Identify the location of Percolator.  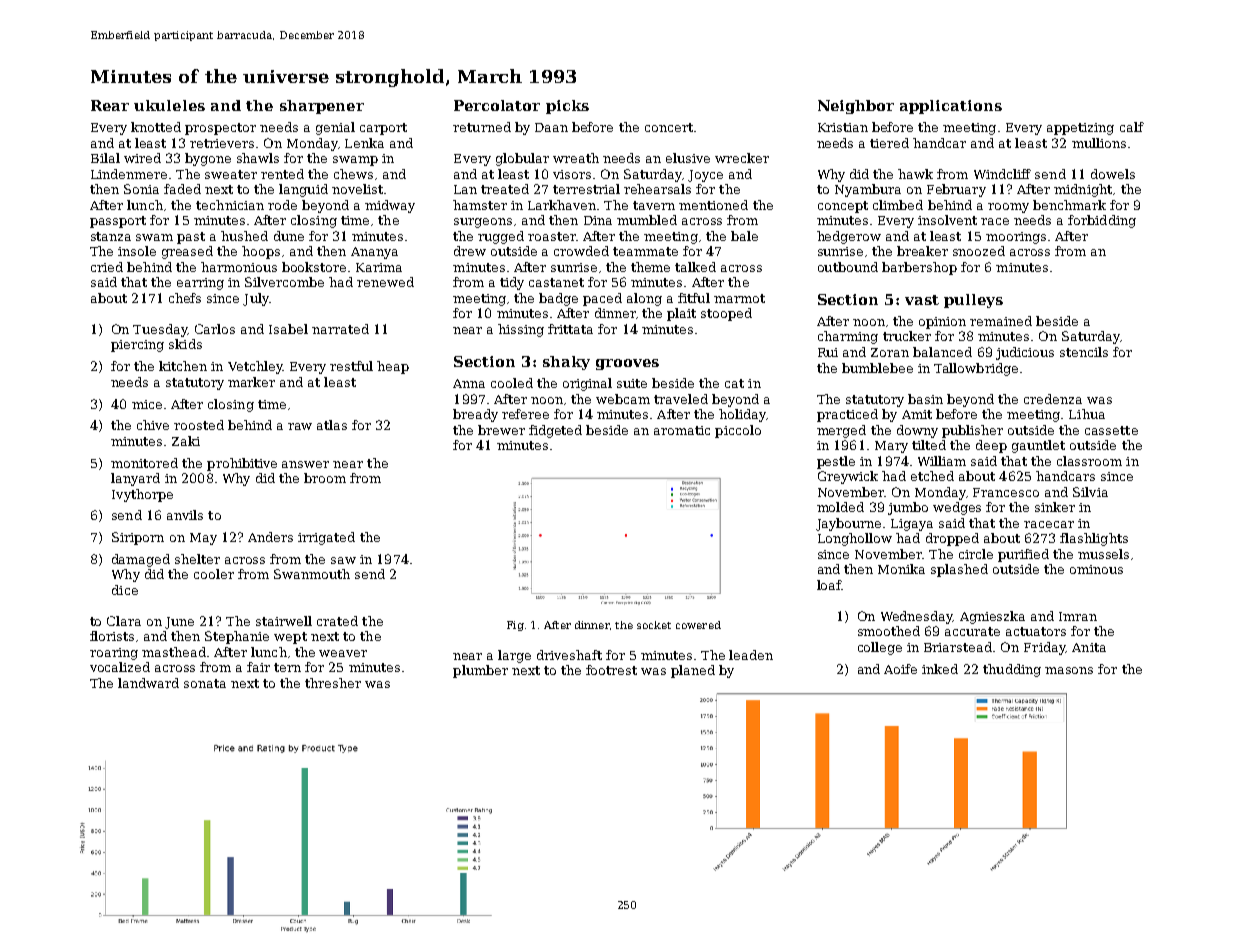
(497, 105).
